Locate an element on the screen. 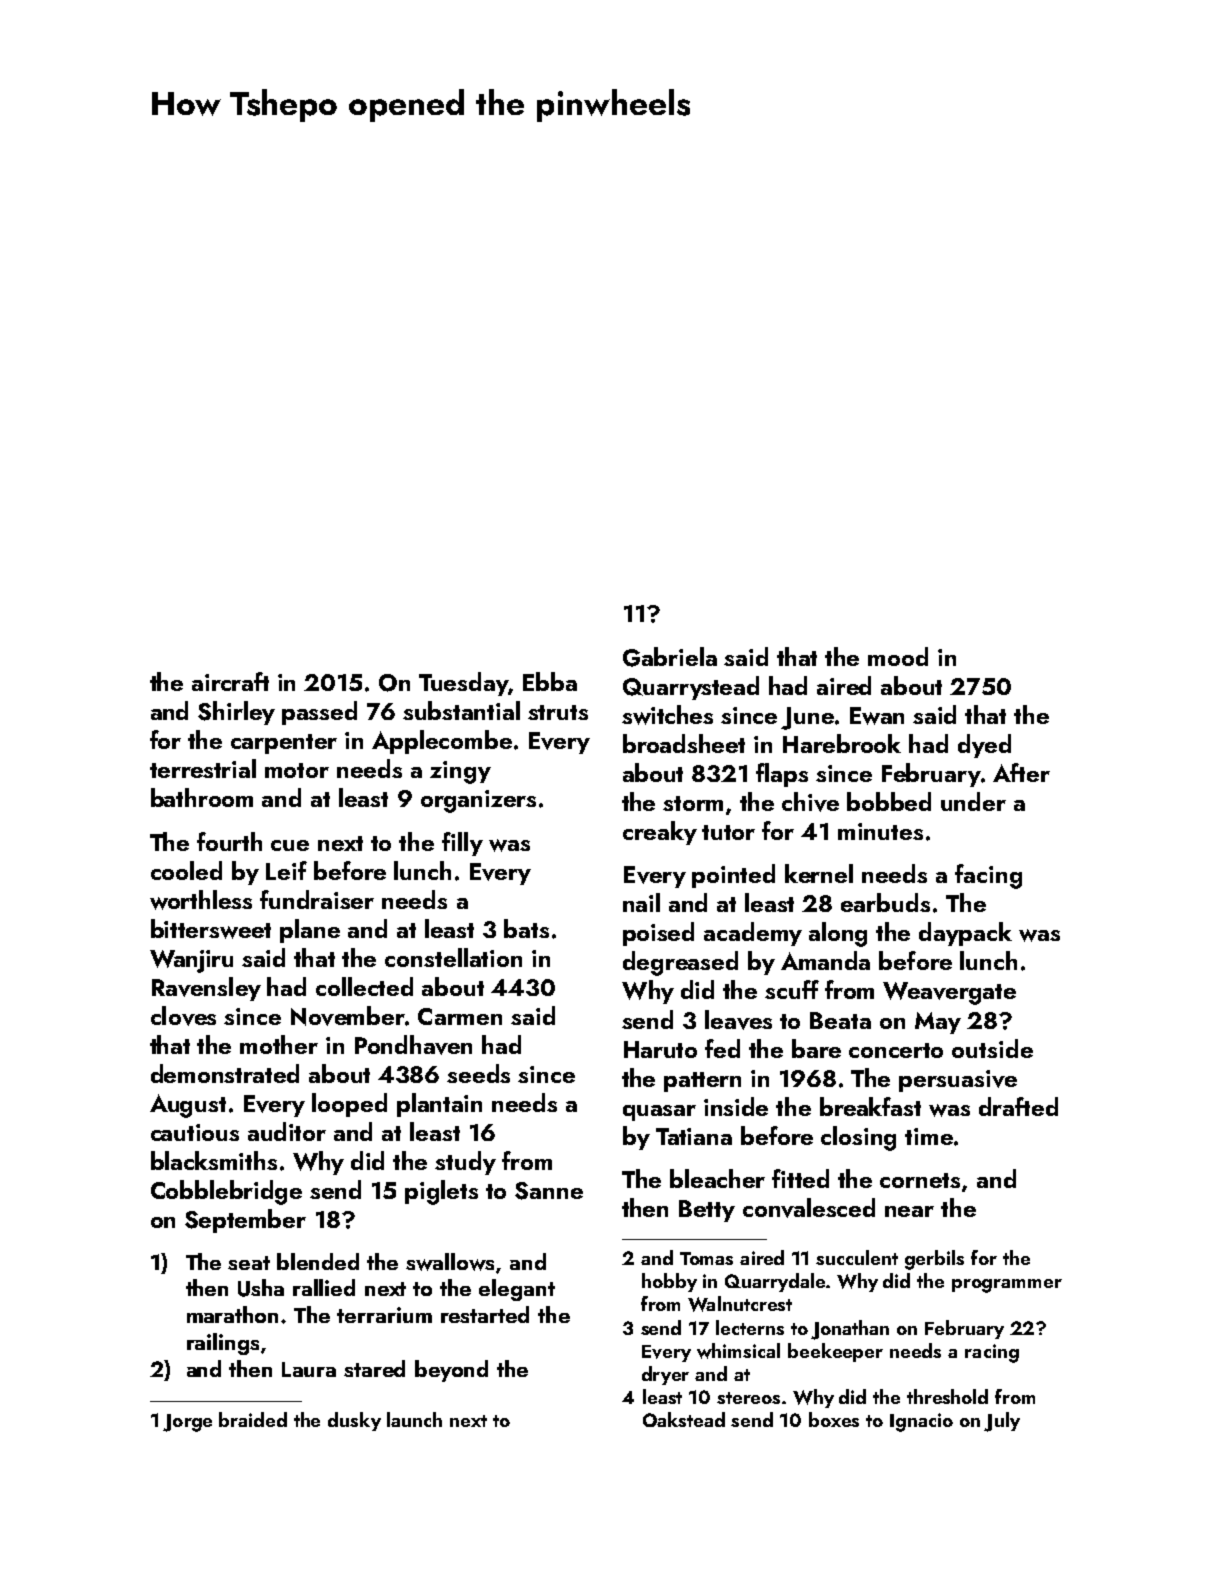 The width and height of the screenshot is (1213, 1570). Oakstead is located at coordinates (684, 1419).
